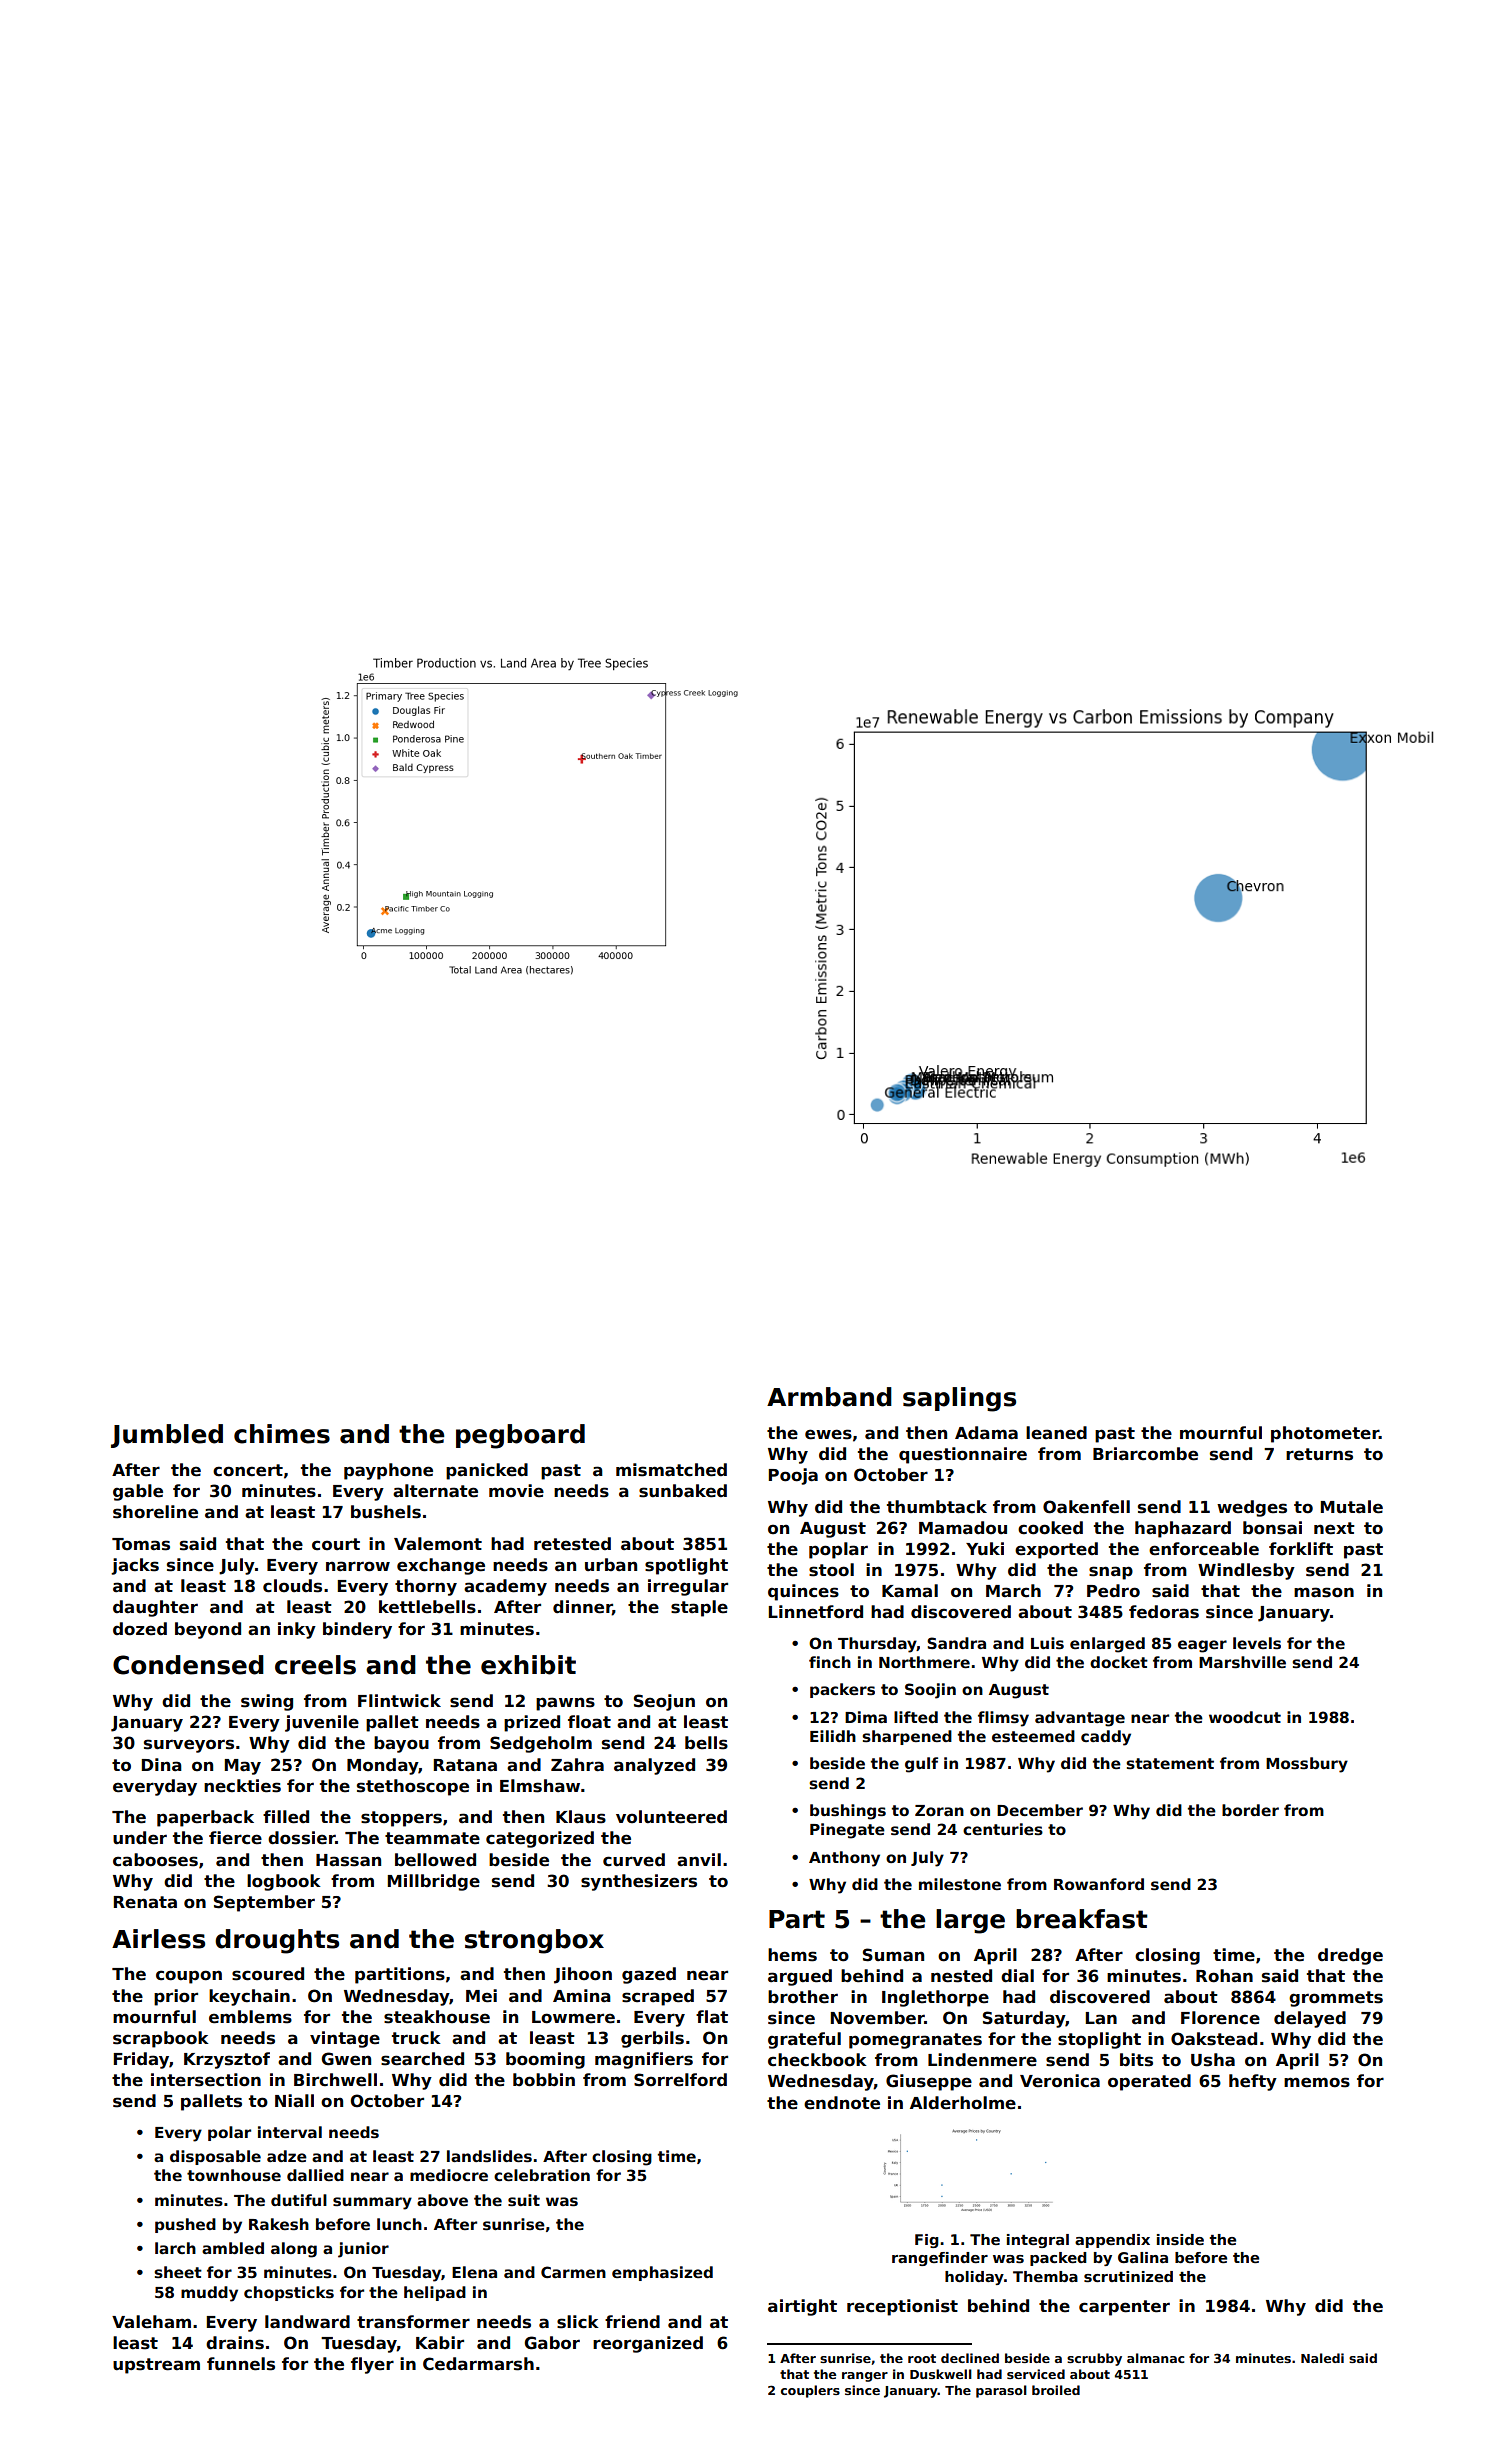 Image resolution: width=1496 pixels, height=2464 pixels. What do you see at coordinates (644, 2060) in the image?
I see `magnifiers` at bounding box center [644, 2060].
